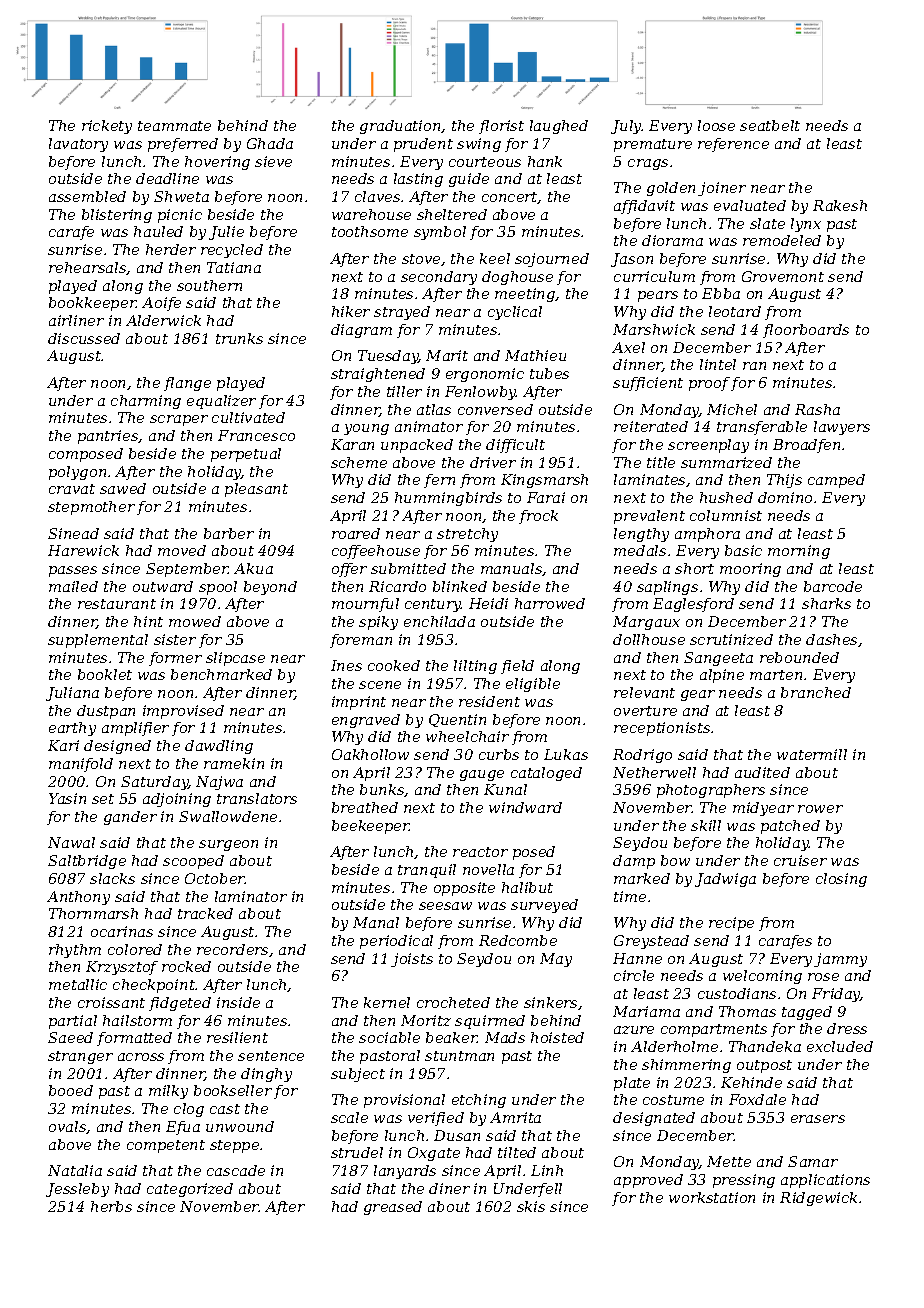  What do you see at coordinates (559, 127) in the screenshot?
I see `laughed` at bounding box center [559, 127].
